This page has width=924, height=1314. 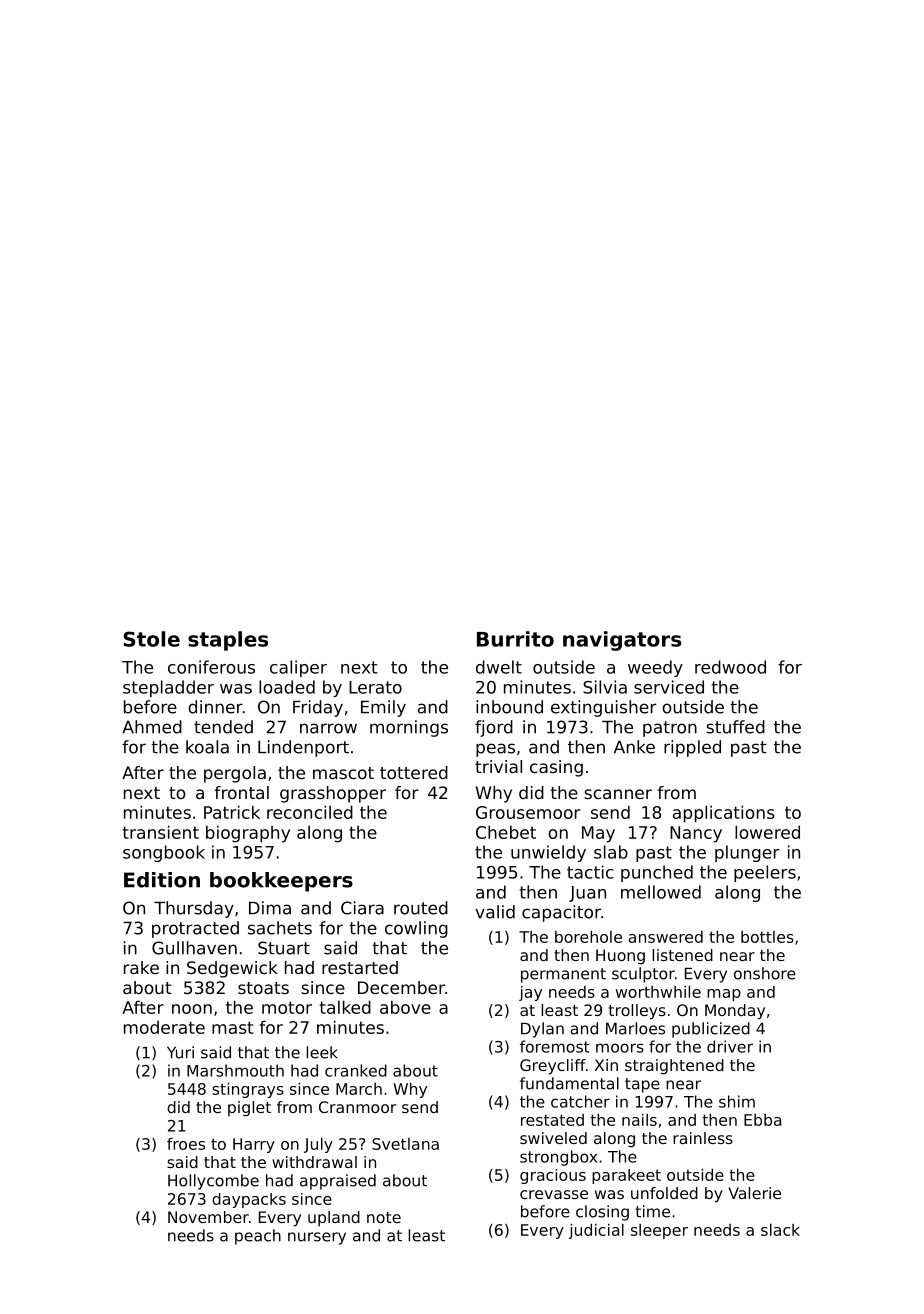 I want to click on foremost, so click(x=555, y=1046).
